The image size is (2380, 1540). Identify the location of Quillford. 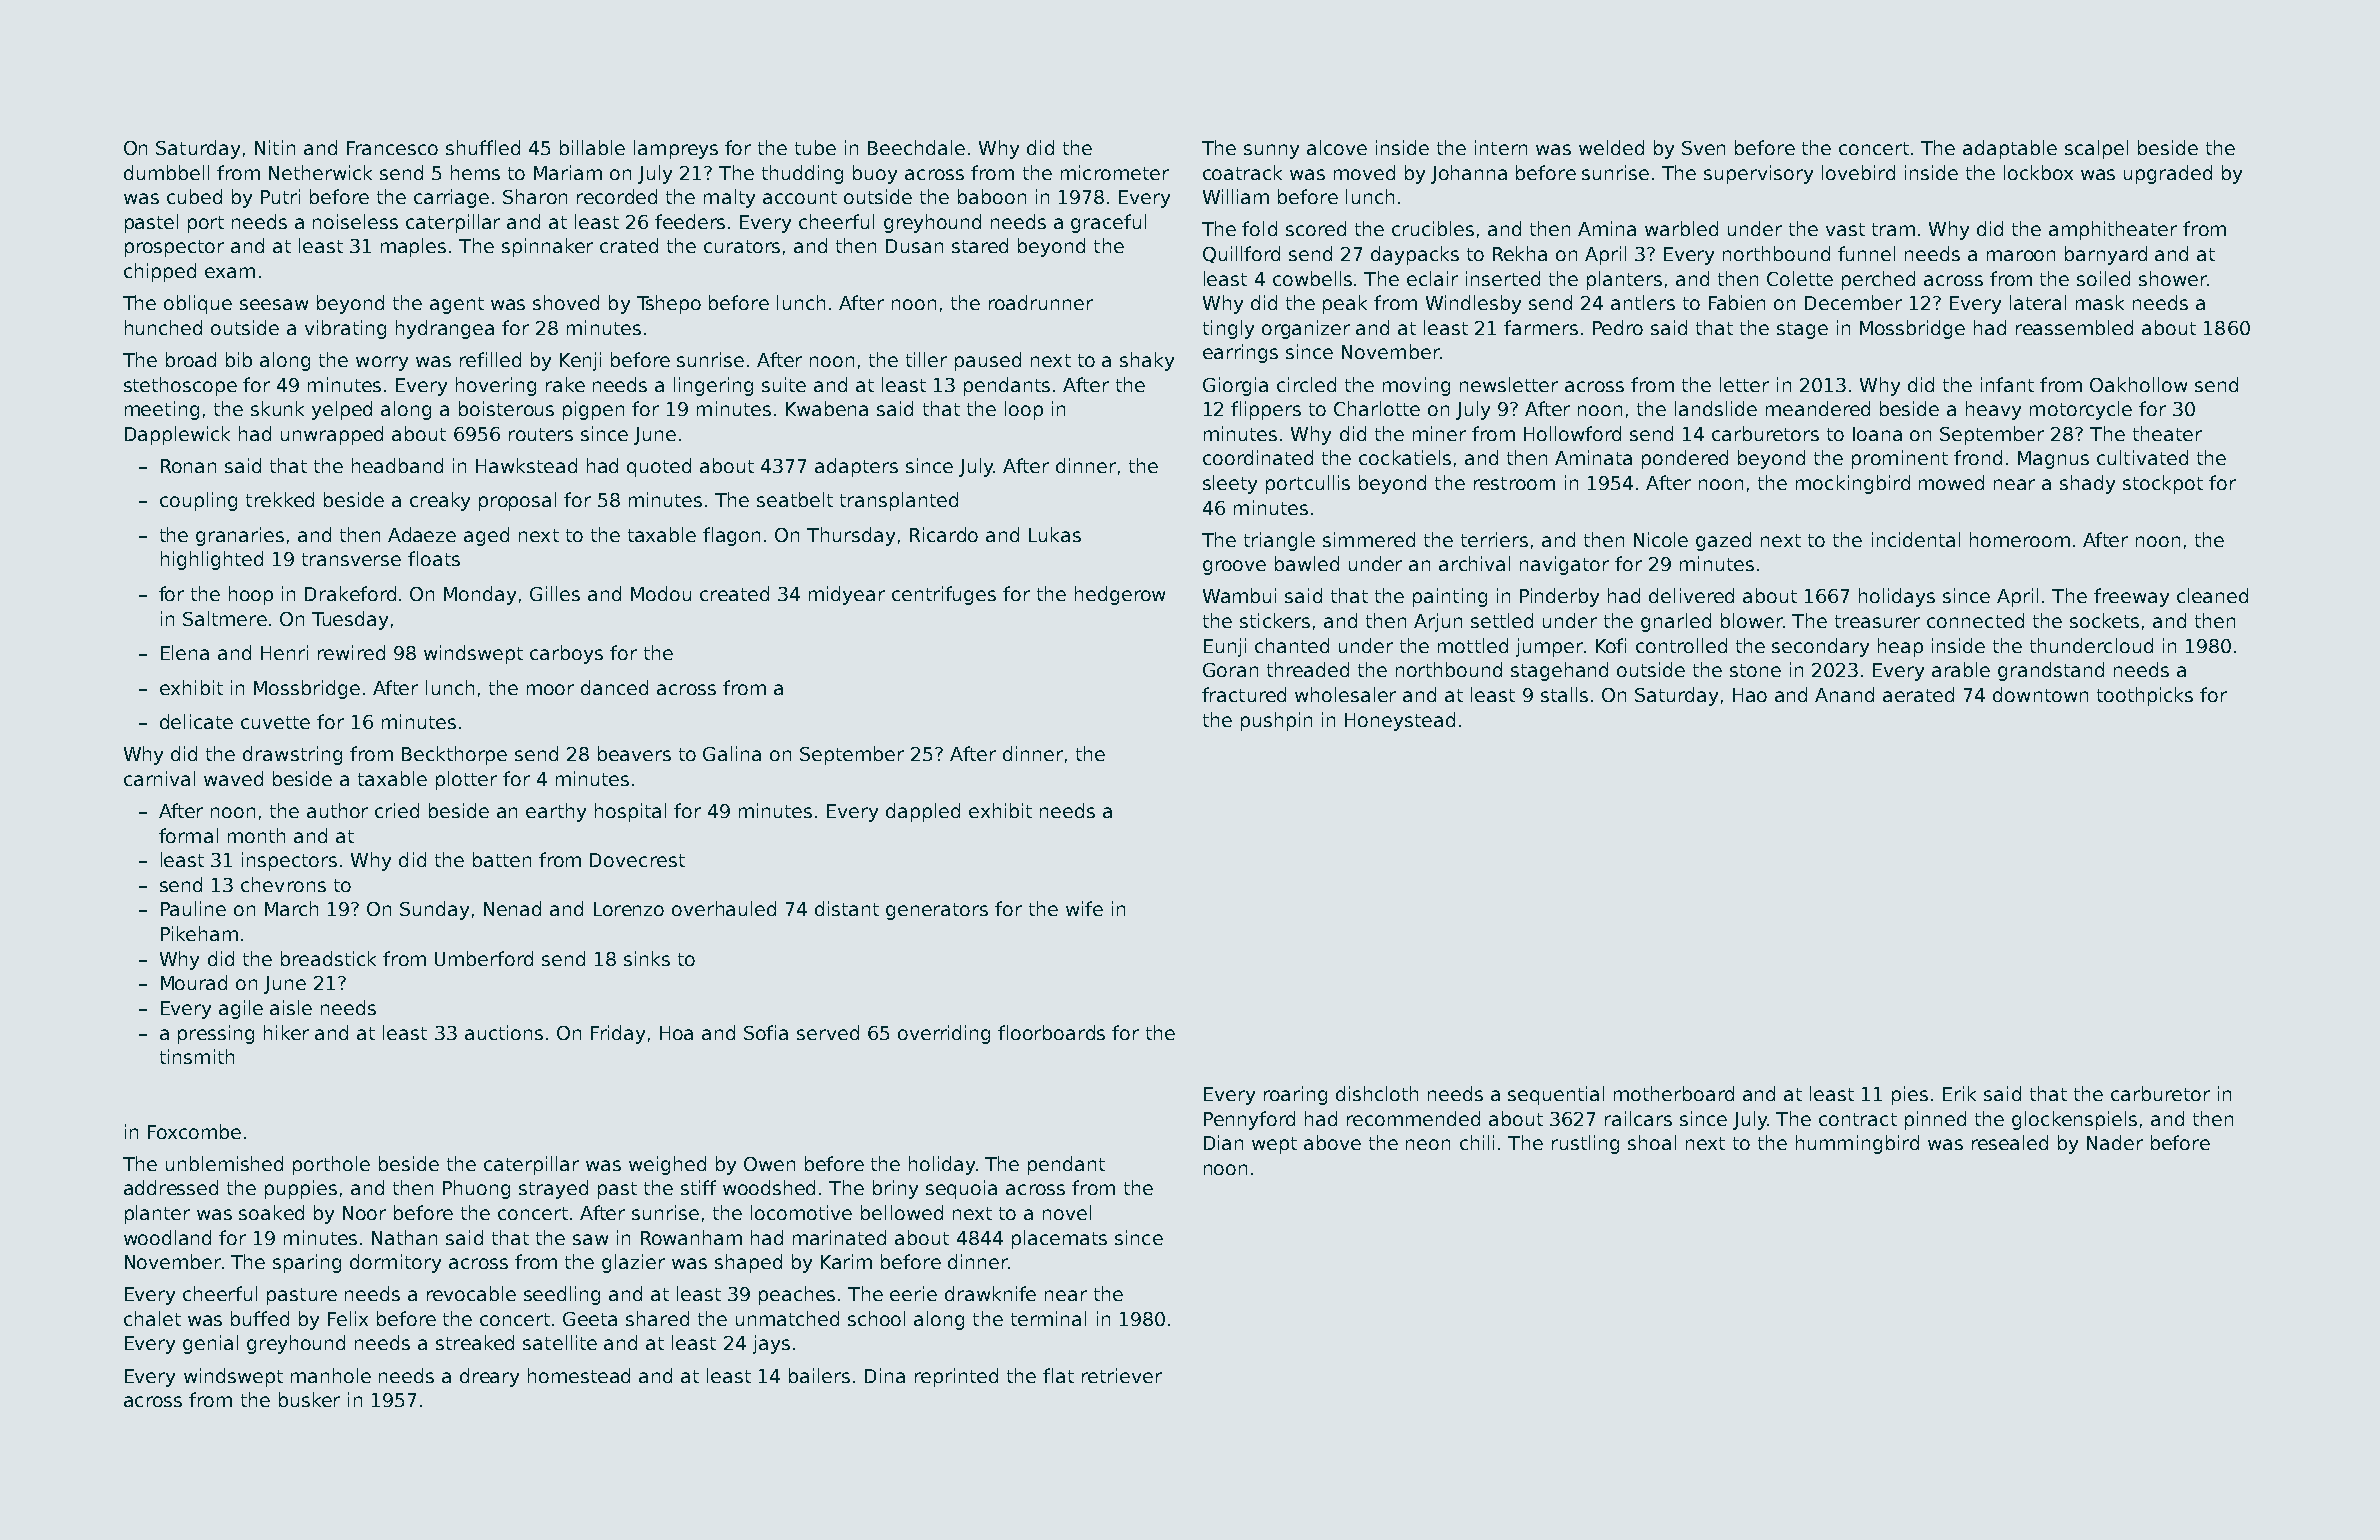
(1241, 254).
